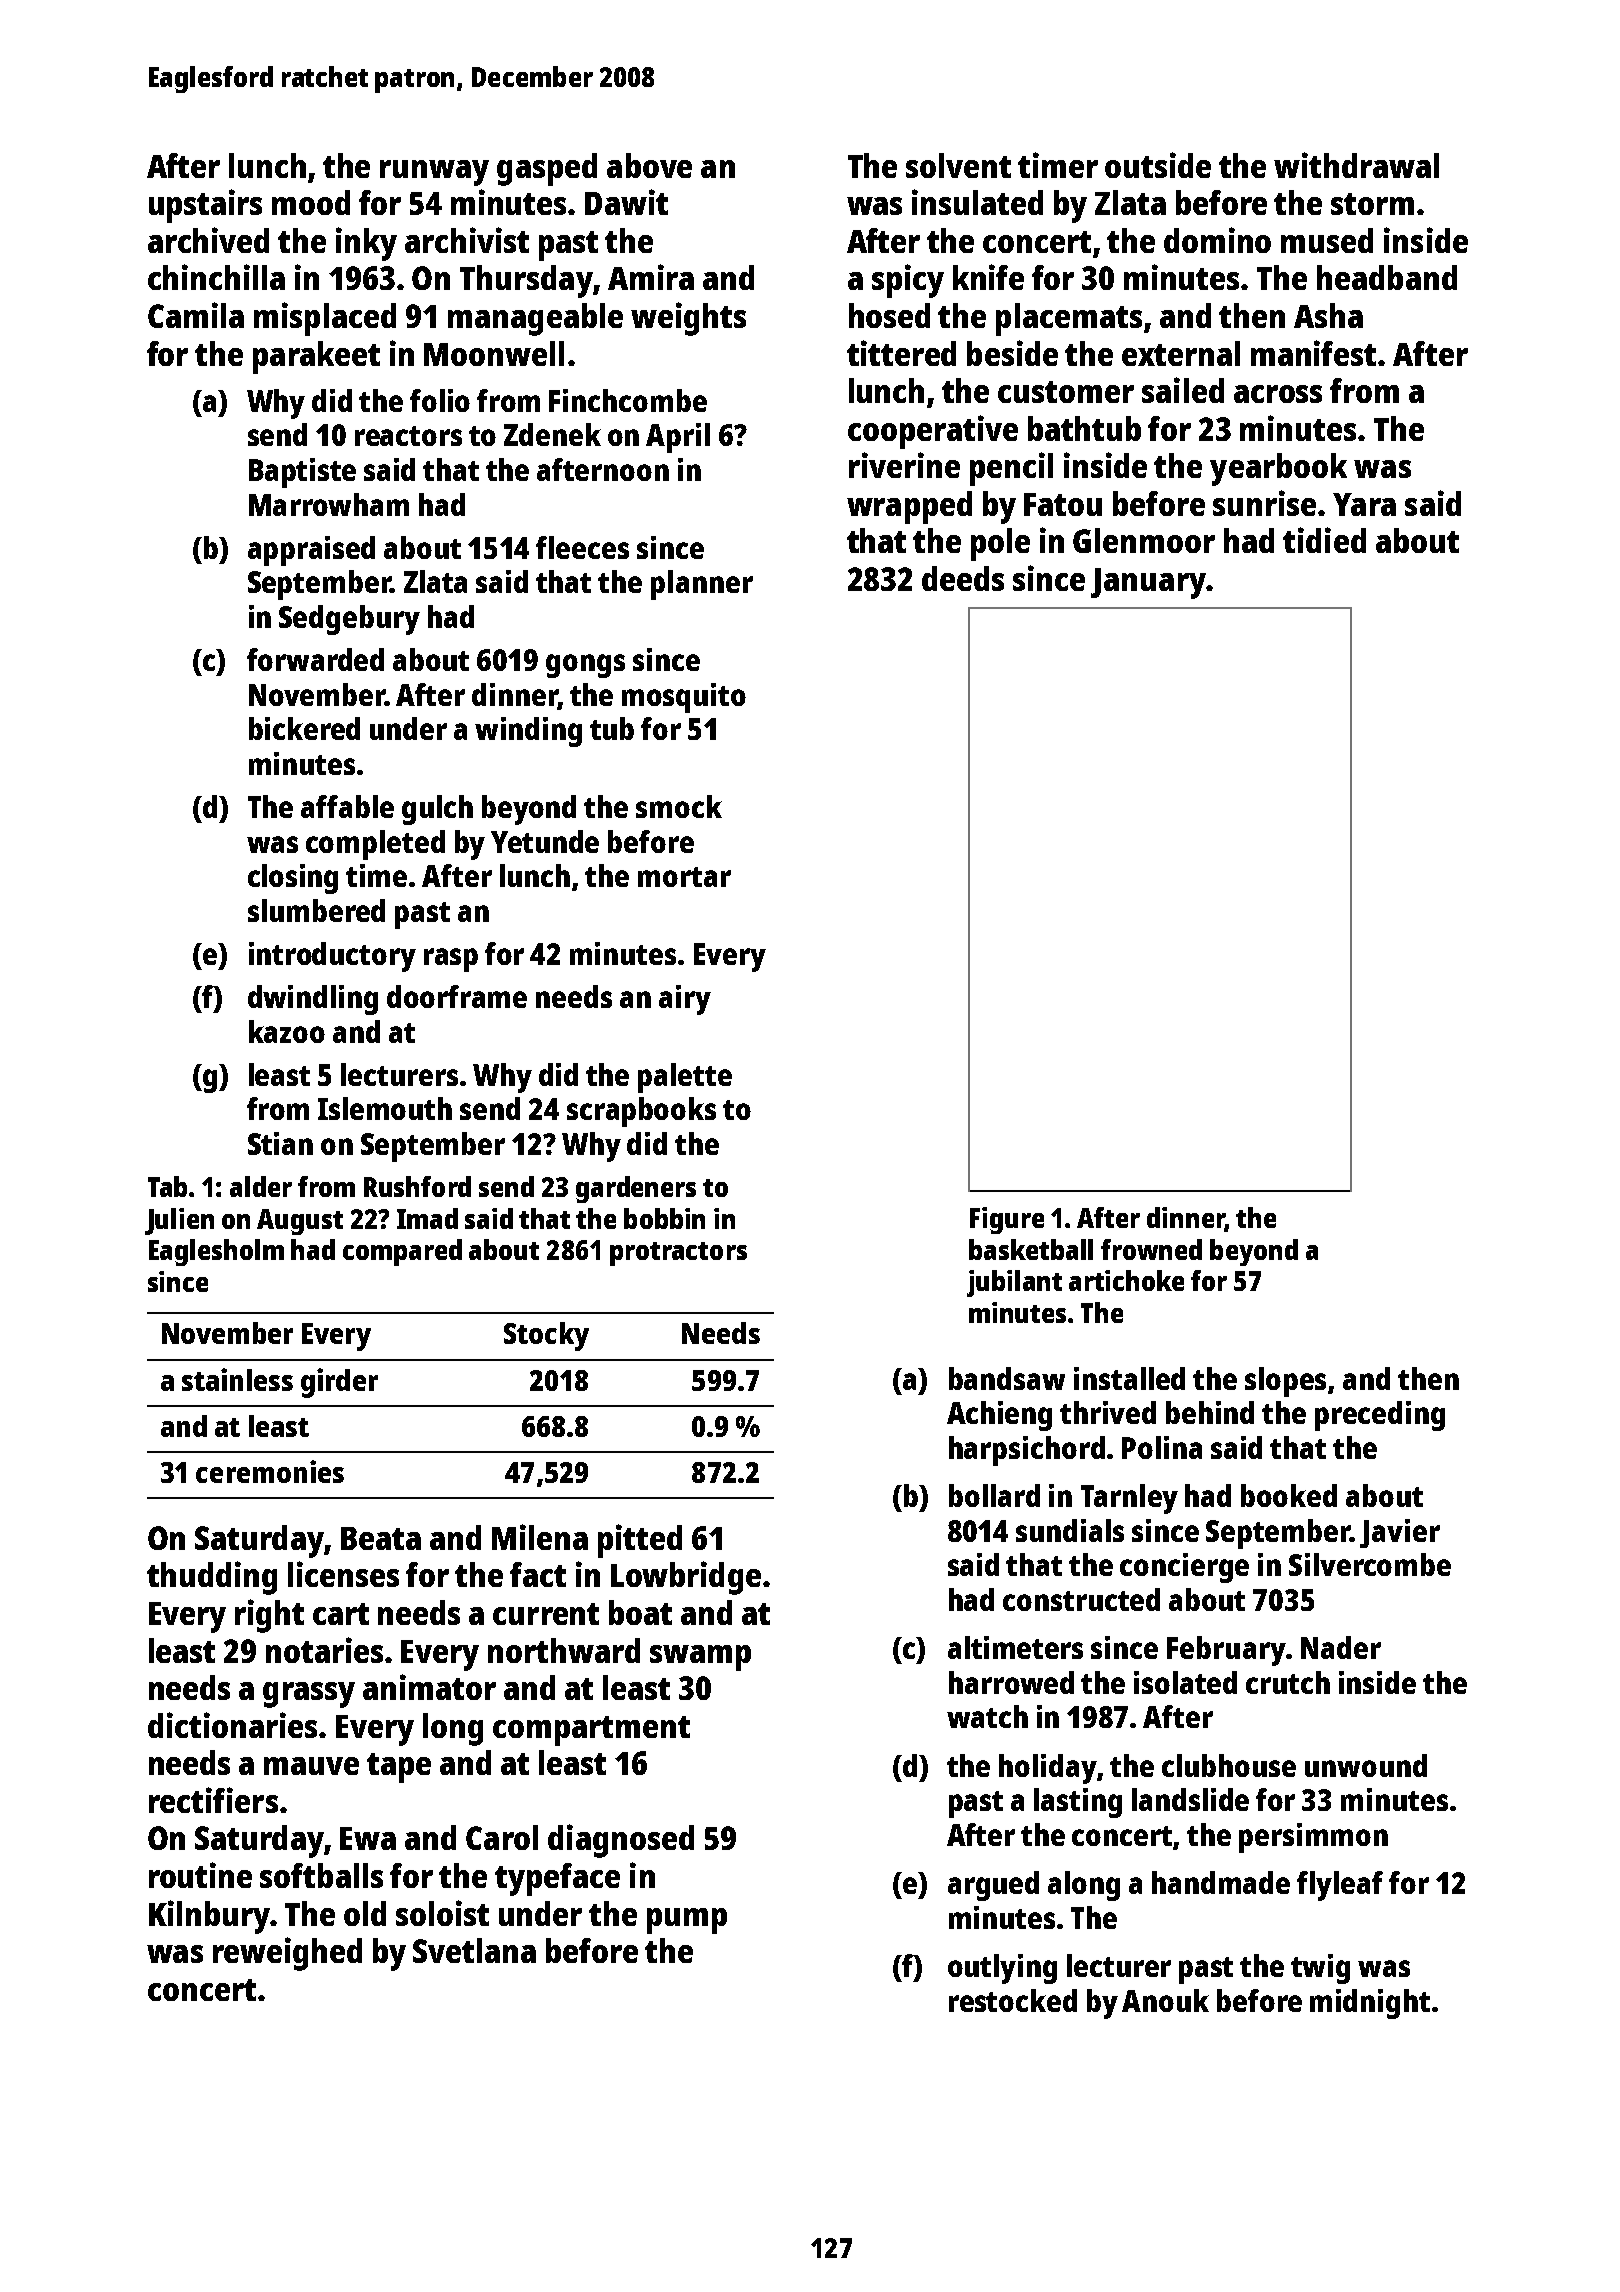 The image size is (1620, 2292). Describe the element at coordinates (678, 1254) in the screenshot. I see `protractors` at that location.
